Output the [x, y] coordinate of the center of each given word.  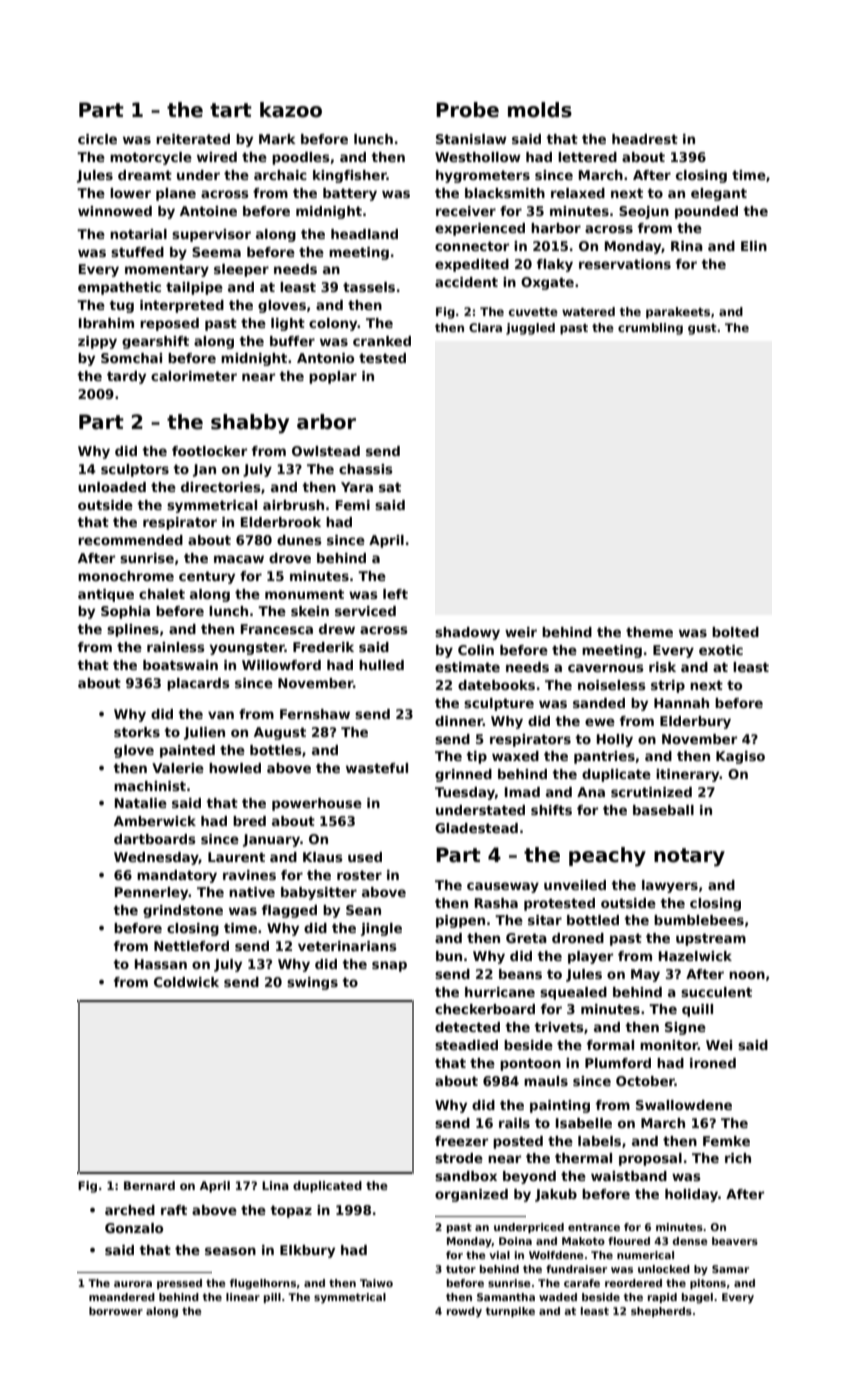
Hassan [161, 964]
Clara [485, 327]
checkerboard [485, 1009]
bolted [735, 632]
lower [130, 193]
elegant [719, 194]
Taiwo [376, 1283]
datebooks [496, 685]
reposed [169, 324]
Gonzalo [134, 1228]
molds [540, 110]
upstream [711, 939]
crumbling [650, 329]
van [221, 715]
